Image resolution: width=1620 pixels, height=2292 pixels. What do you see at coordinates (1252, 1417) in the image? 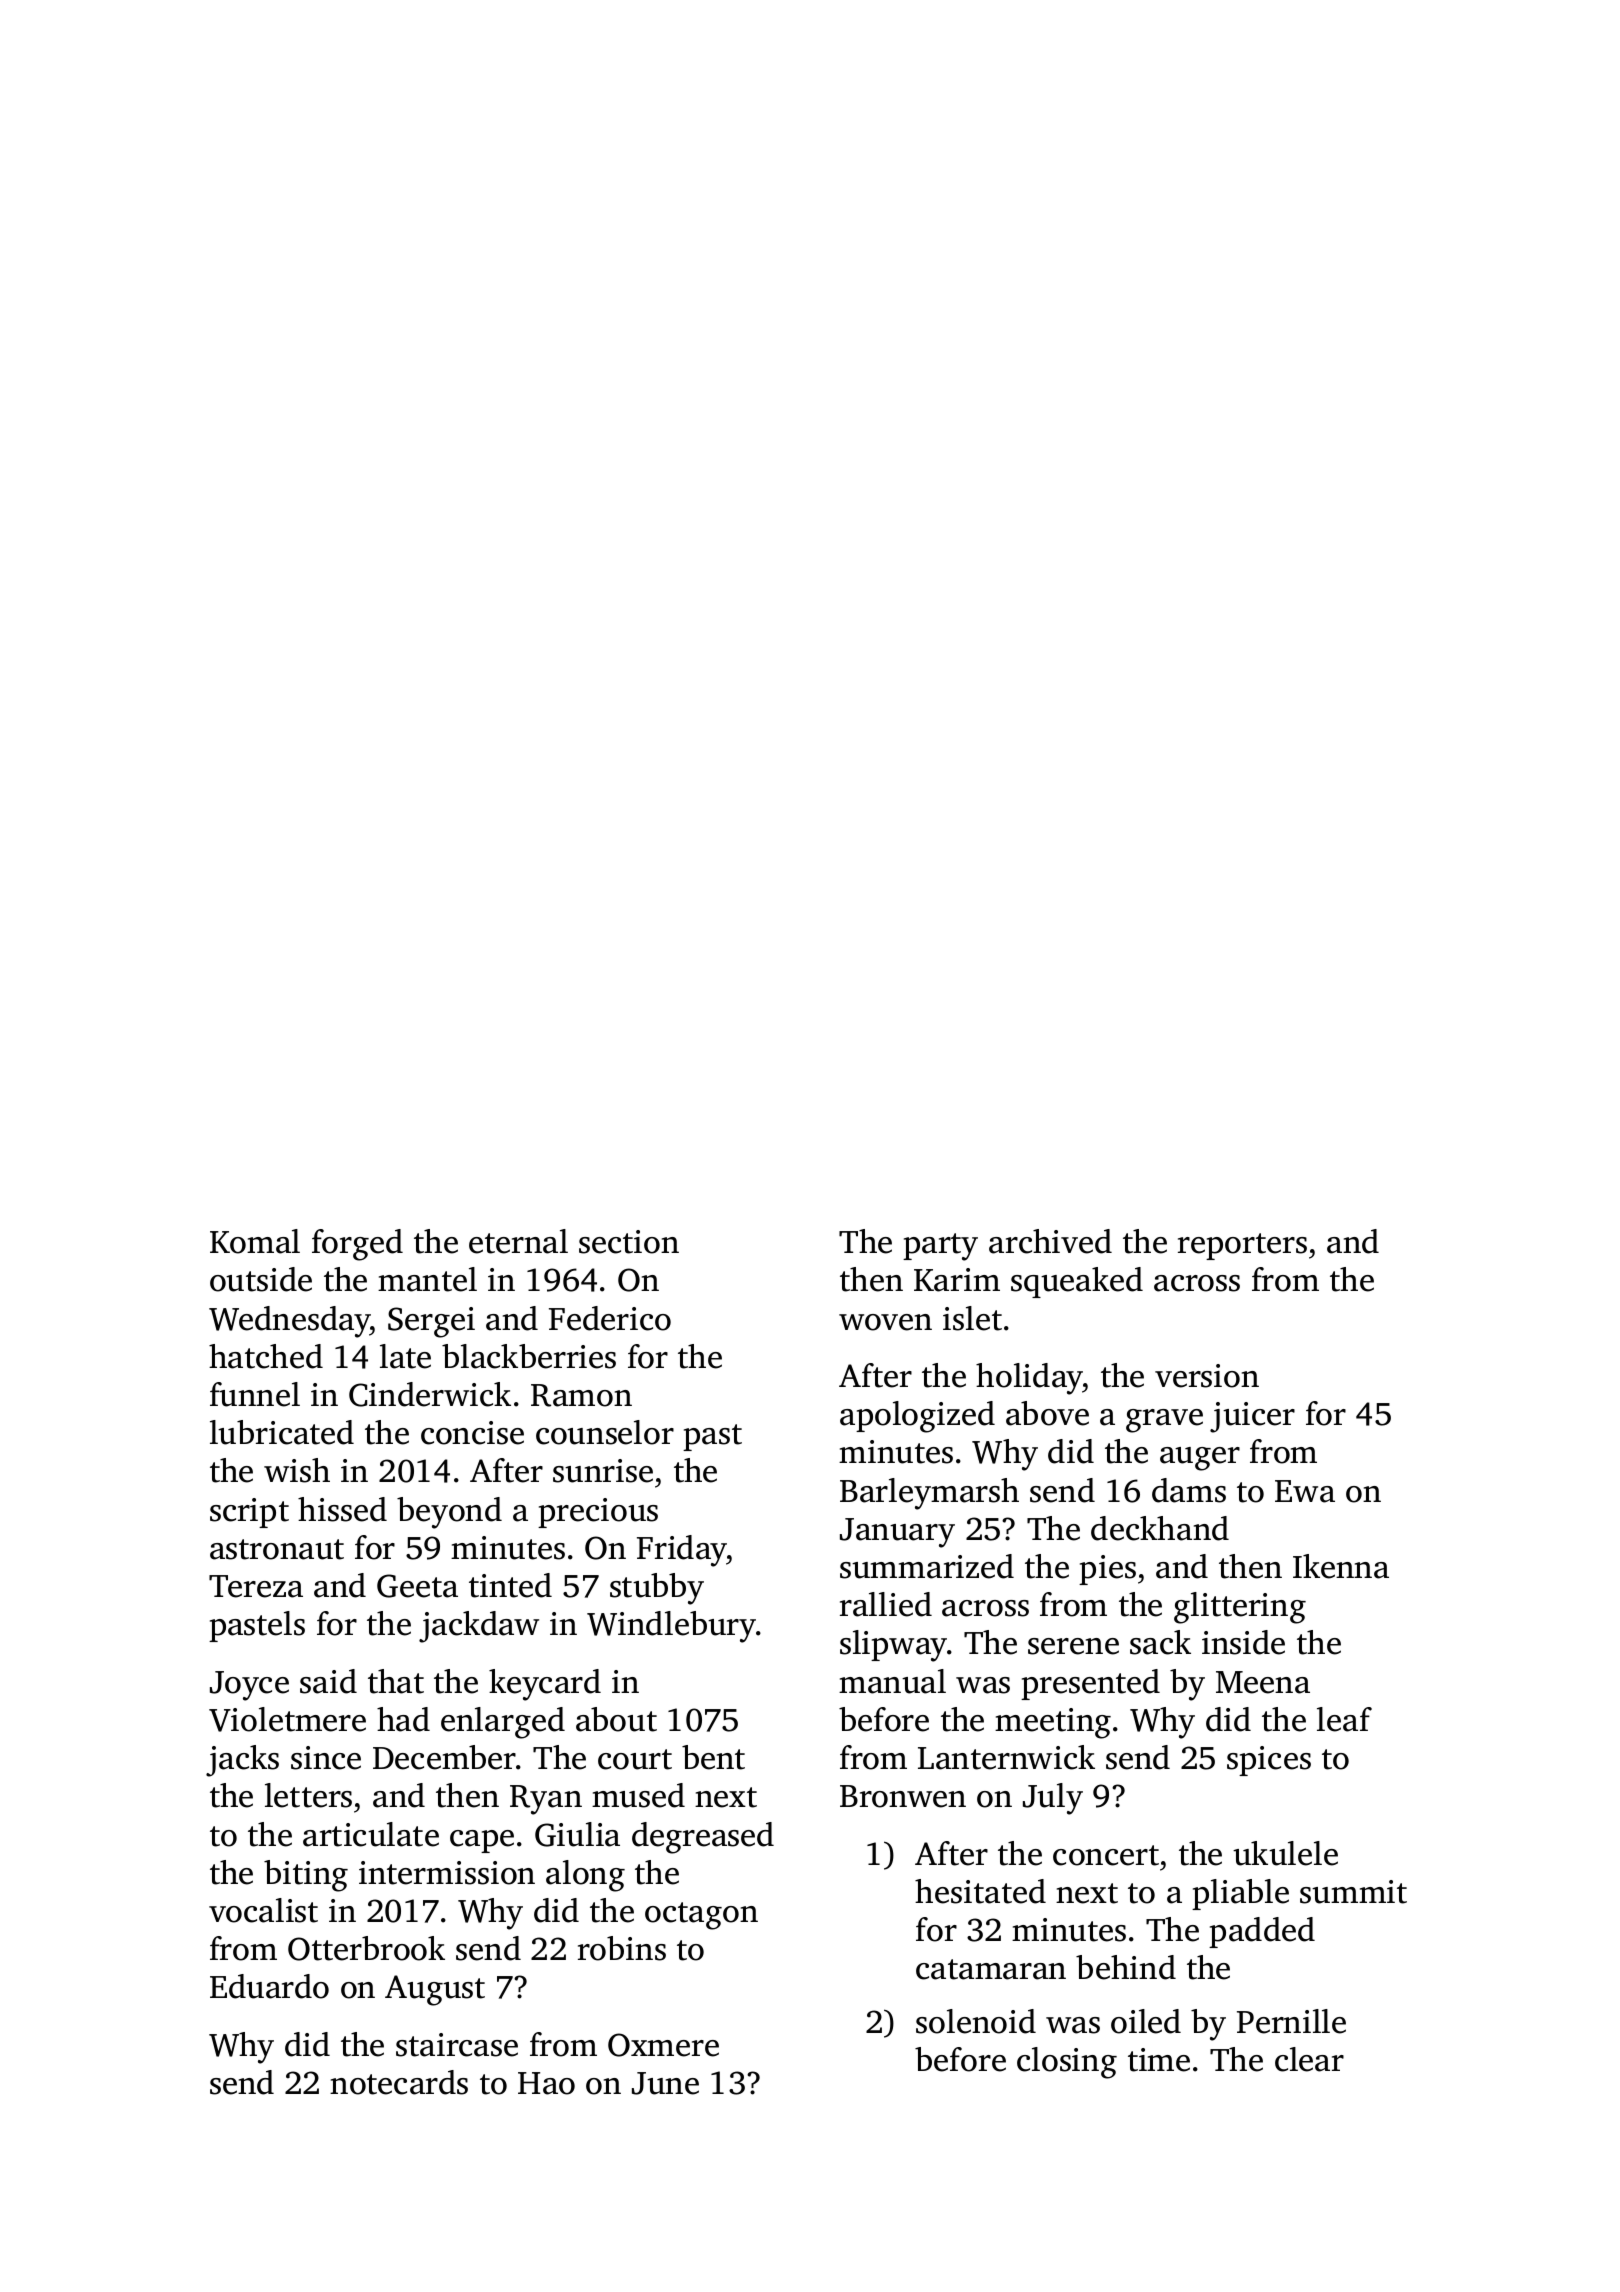
I see `juicer` at bounding box center [1252, 1417].
